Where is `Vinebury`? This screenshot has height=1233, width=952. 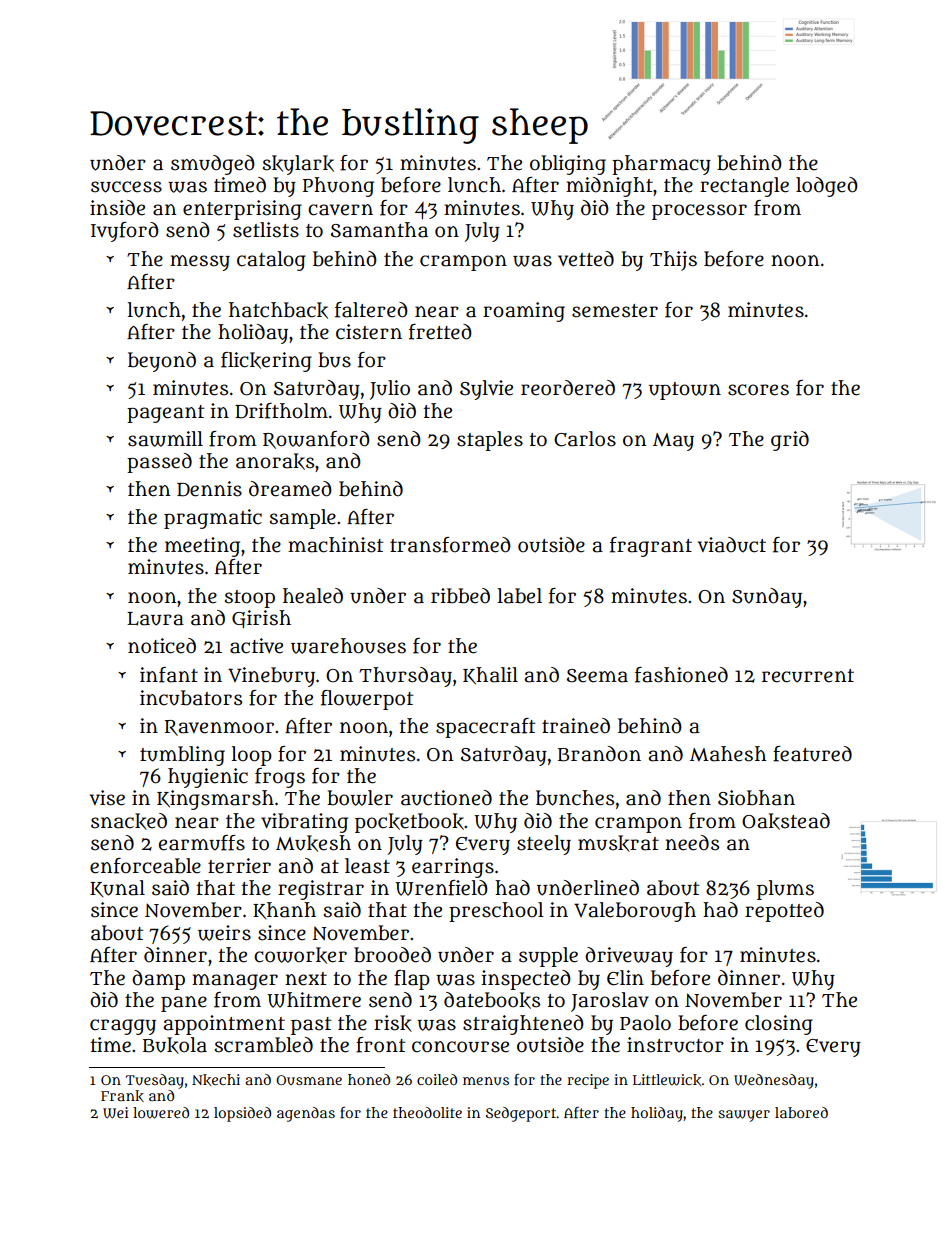
Vinebury is located at coordinates (271, 677).
